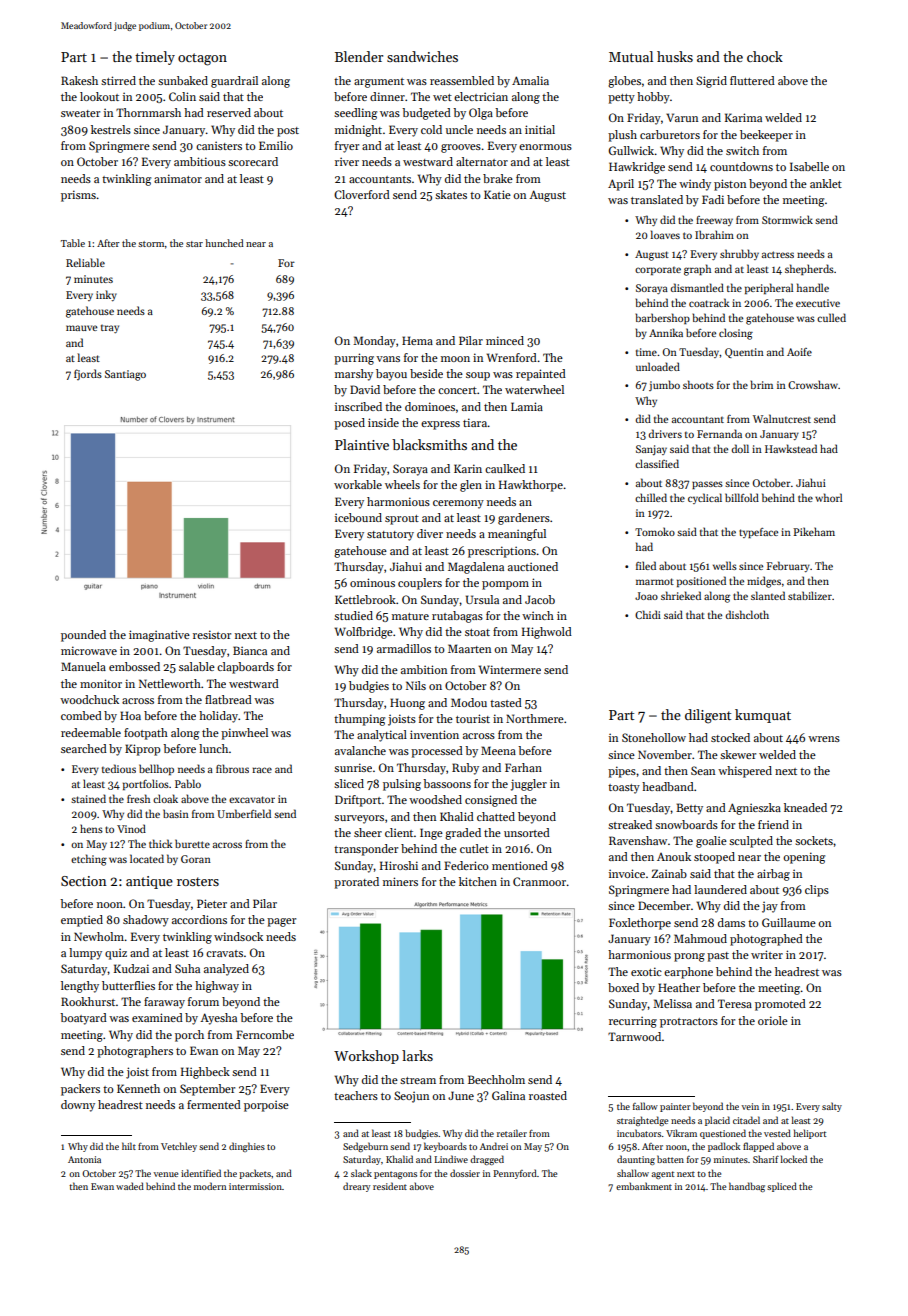 The image size is (908, 1316). Describe the element at coordinates (73, 243) in the document. I see `Table` at that location.
